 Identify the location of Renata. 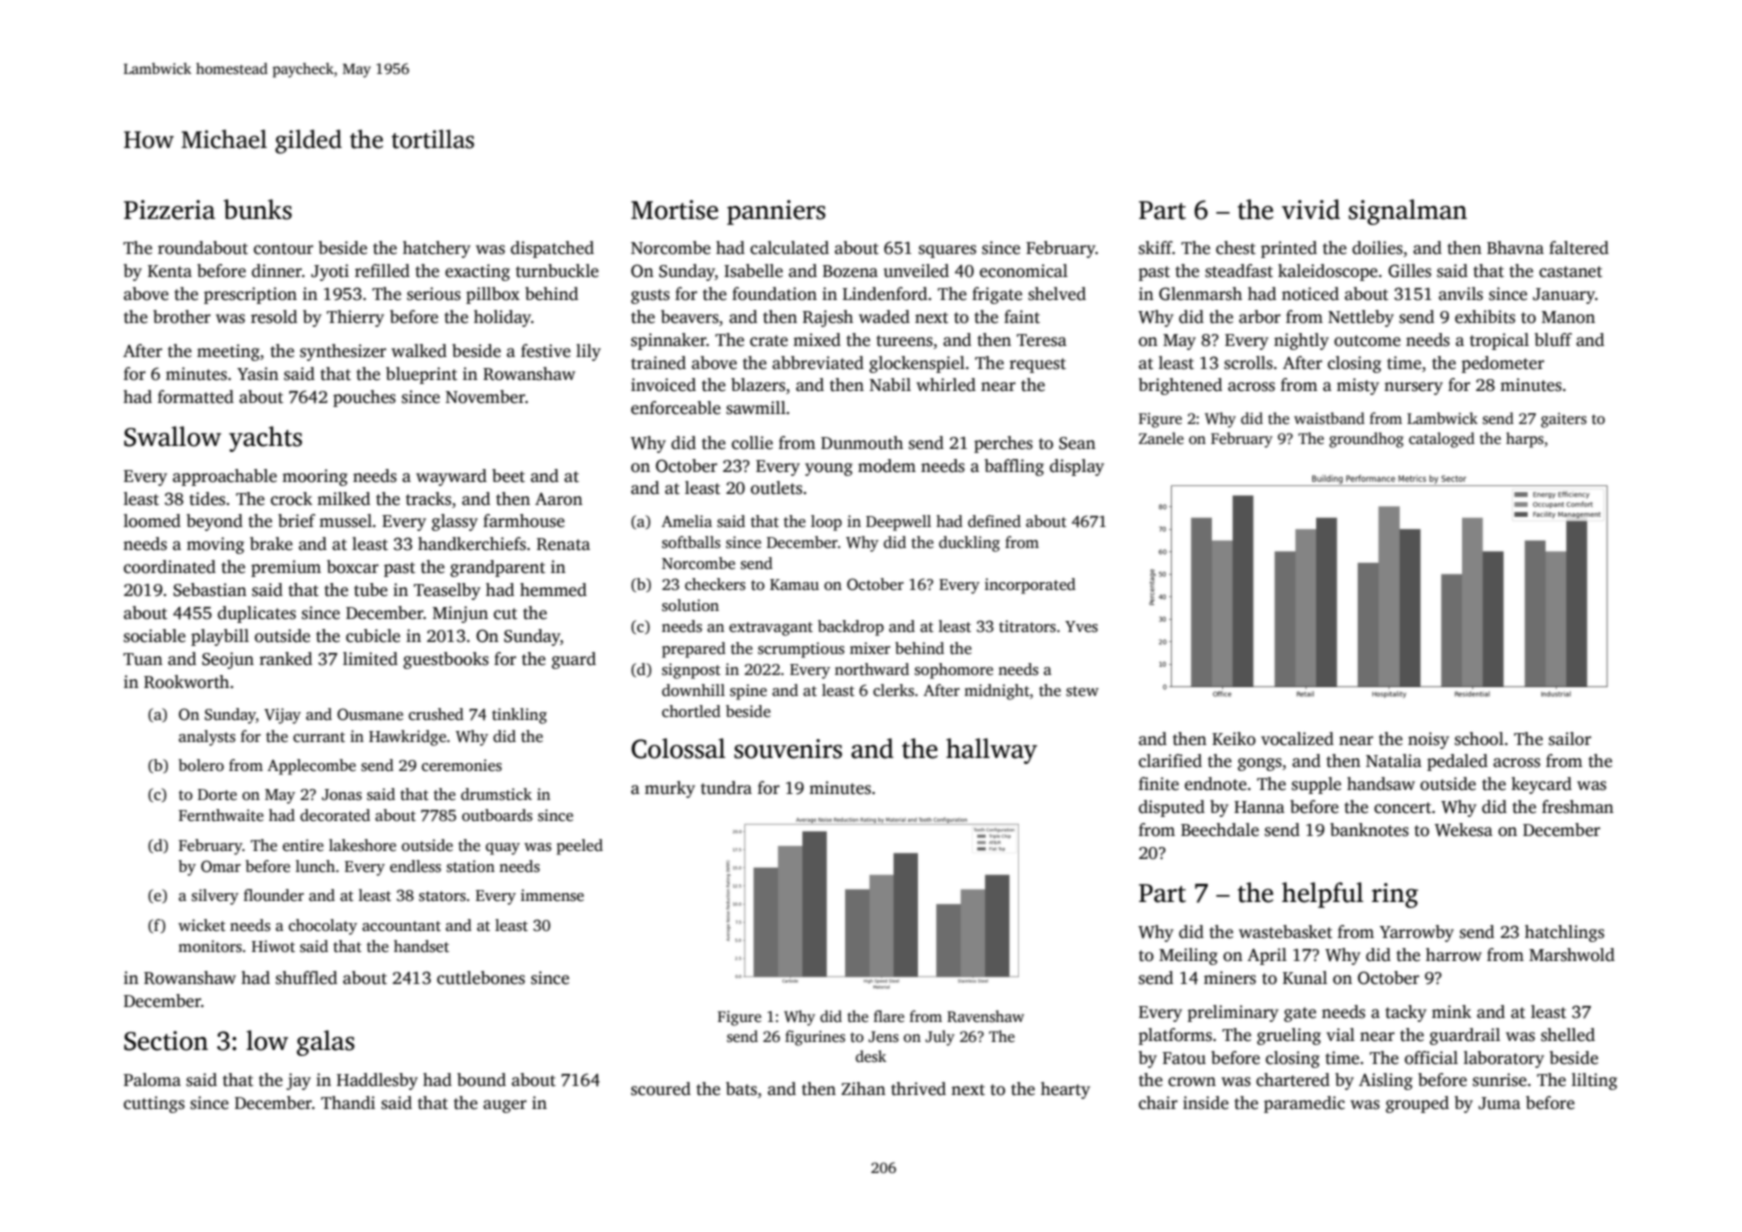
(563, 544).
